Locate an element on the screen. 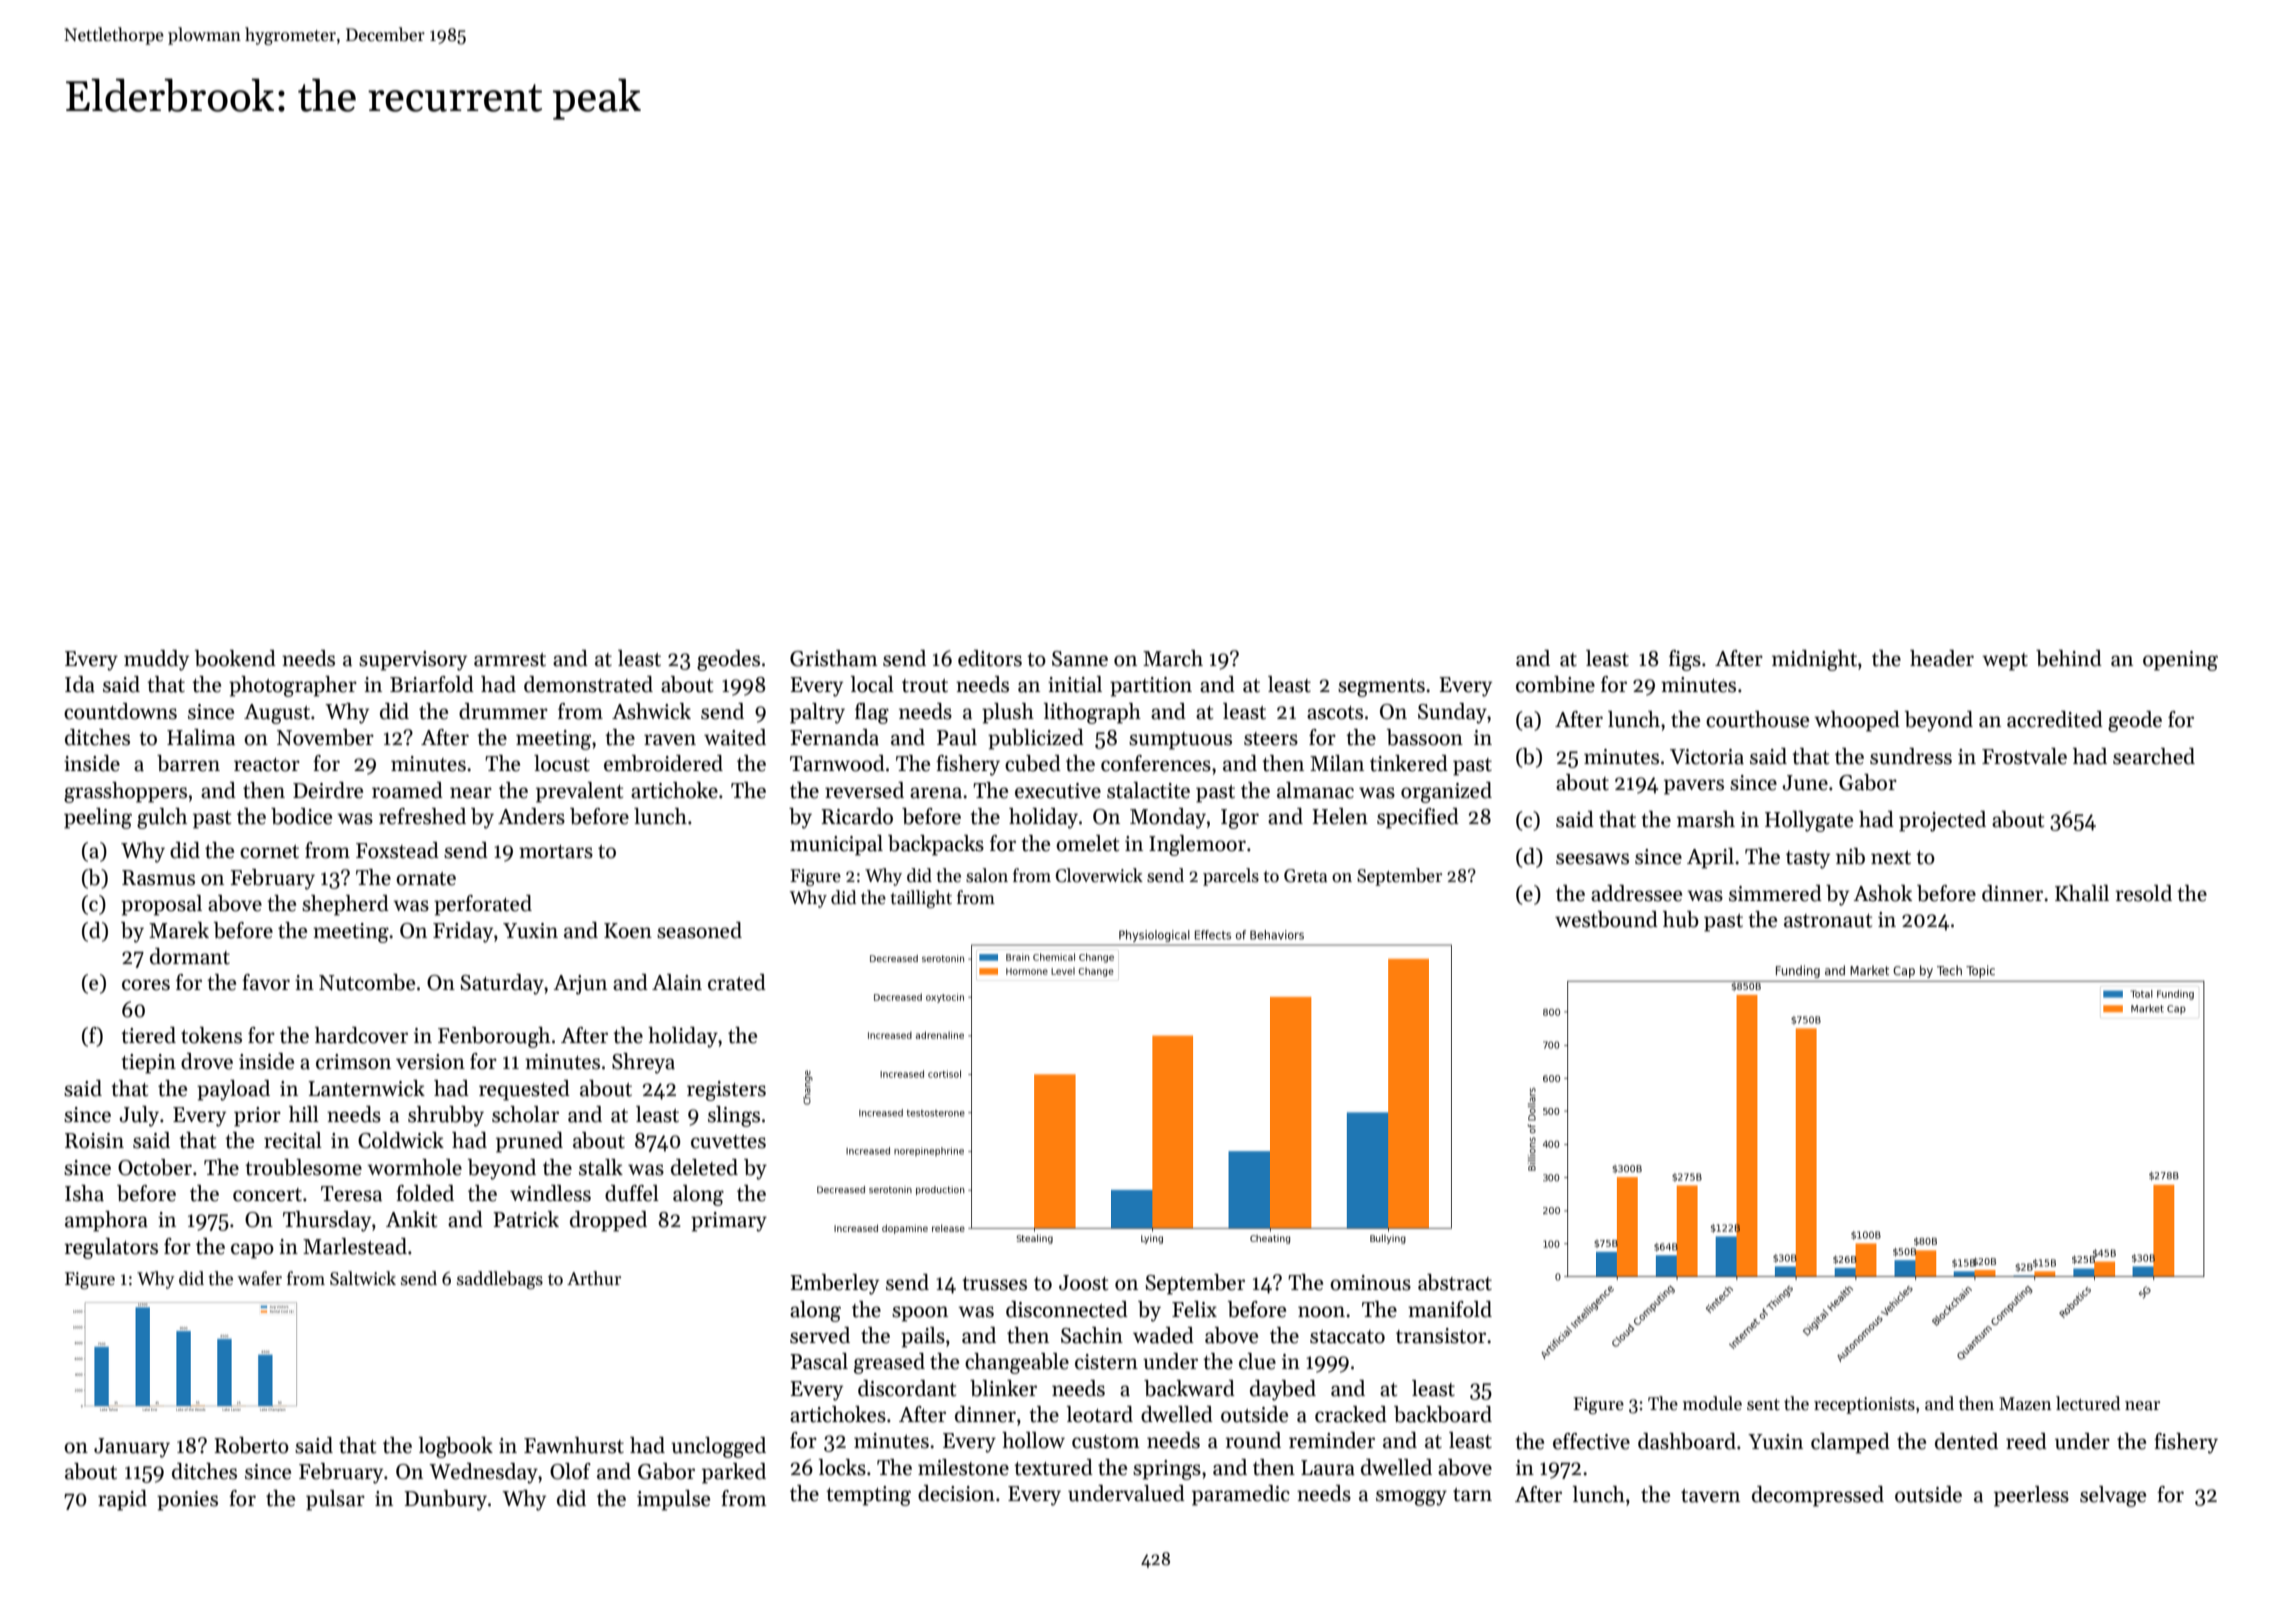 The image size is (2282, 1614). hub is located at coordinates (1681, 919).
